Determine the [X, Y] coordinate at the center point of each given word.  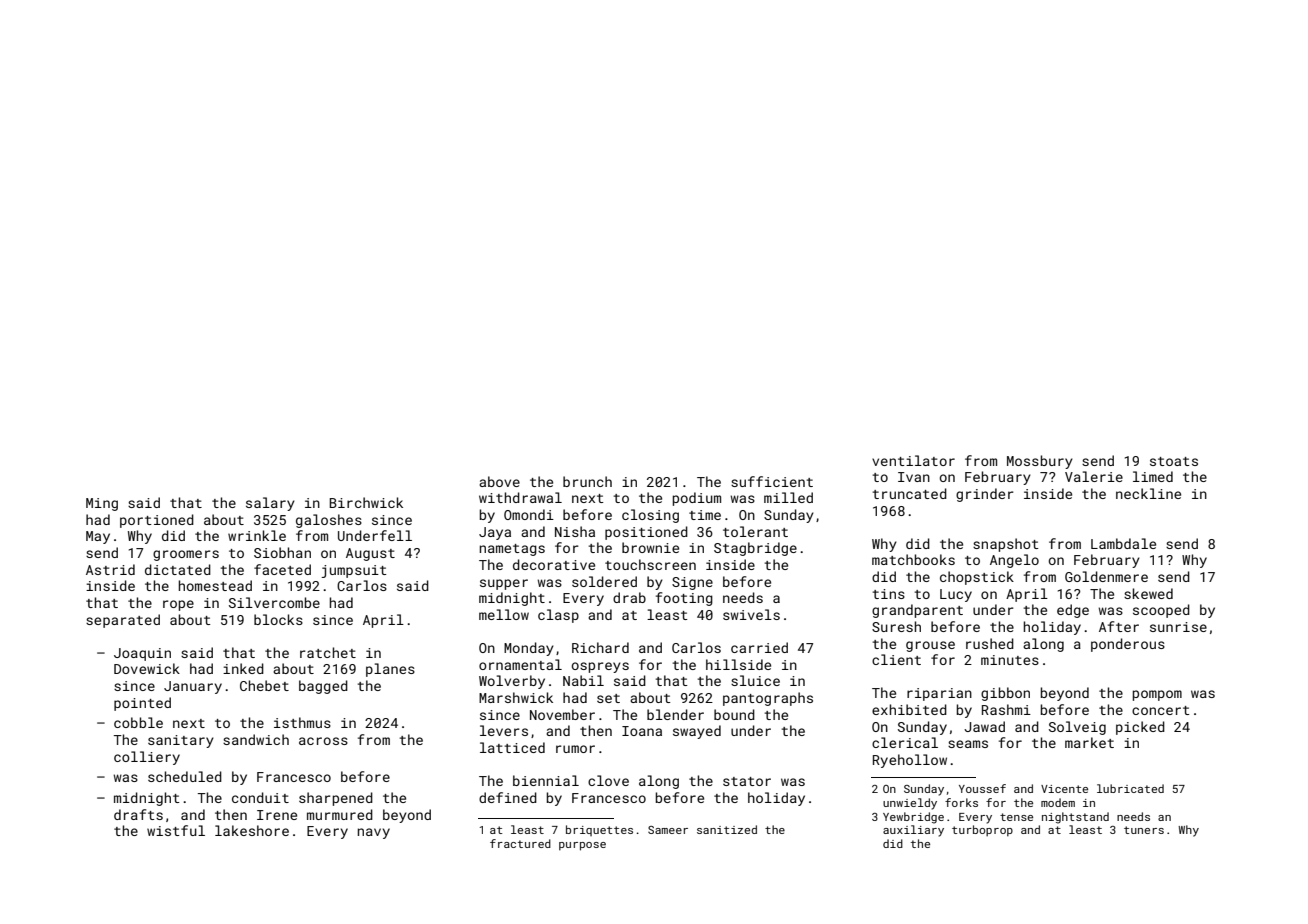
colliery [147, 758]
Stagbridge [755, 549]
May [98, 537]
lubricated [1130, 788]
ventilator [913, 460]
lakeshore [252, 830]
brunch [587, 481]
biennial [546, 780]
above [499, 481]
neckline [1148, 493]
